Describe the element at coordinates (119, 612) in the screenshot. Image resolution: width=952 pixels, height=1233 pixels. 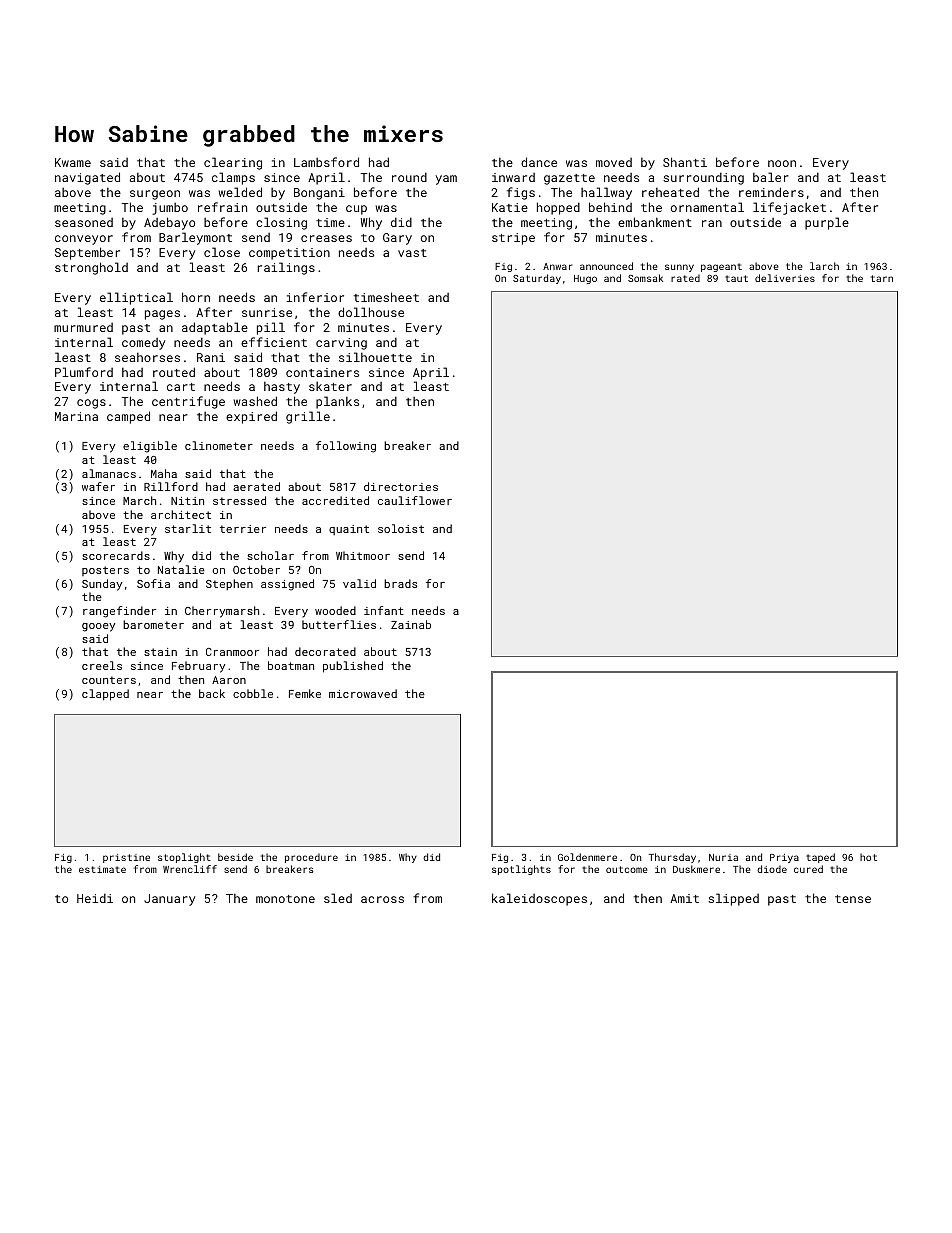
I see `rangefinder` at that location.
